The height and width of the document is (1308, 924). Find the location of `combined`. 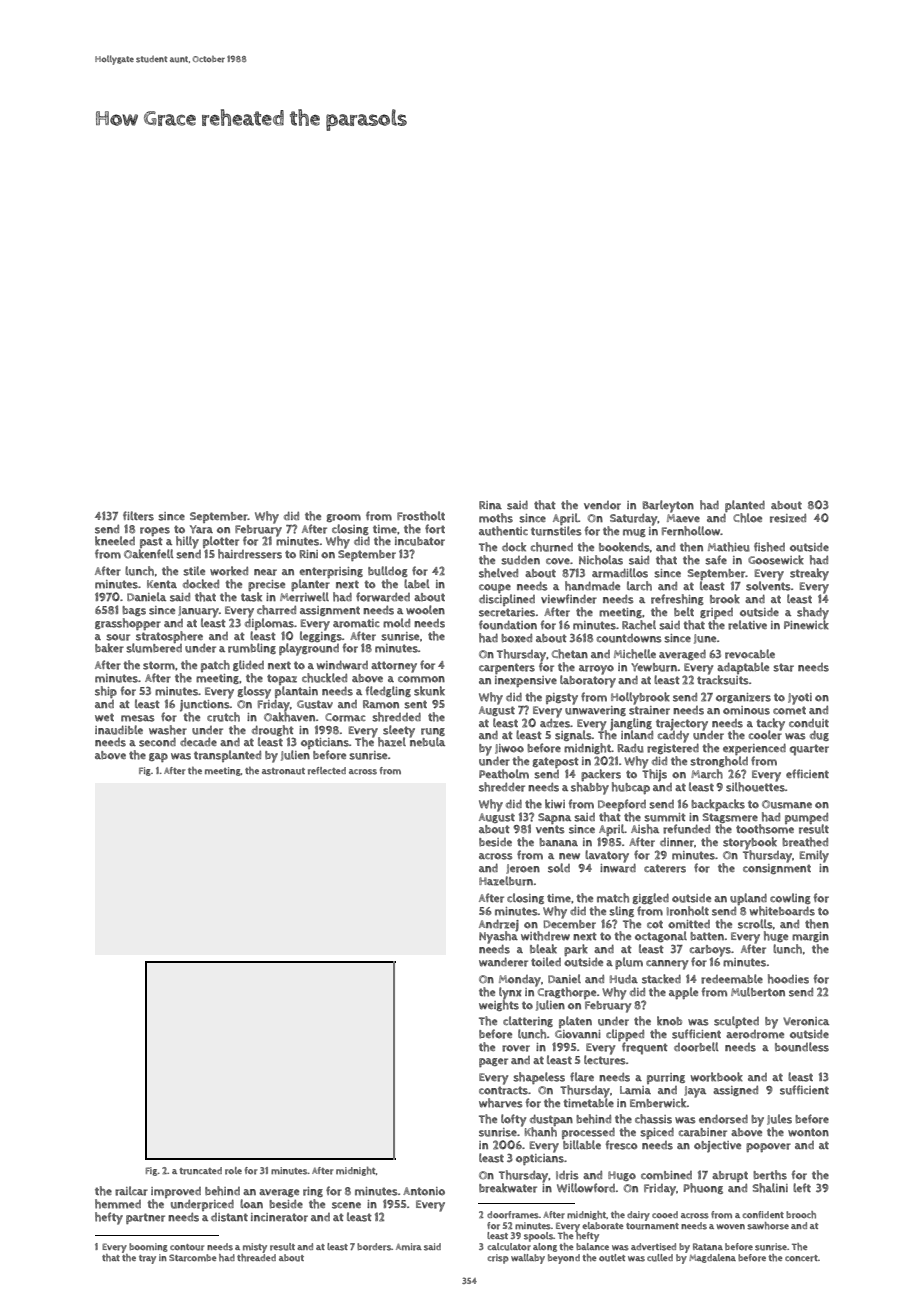

combined is located at coordinates (666, 1175).
